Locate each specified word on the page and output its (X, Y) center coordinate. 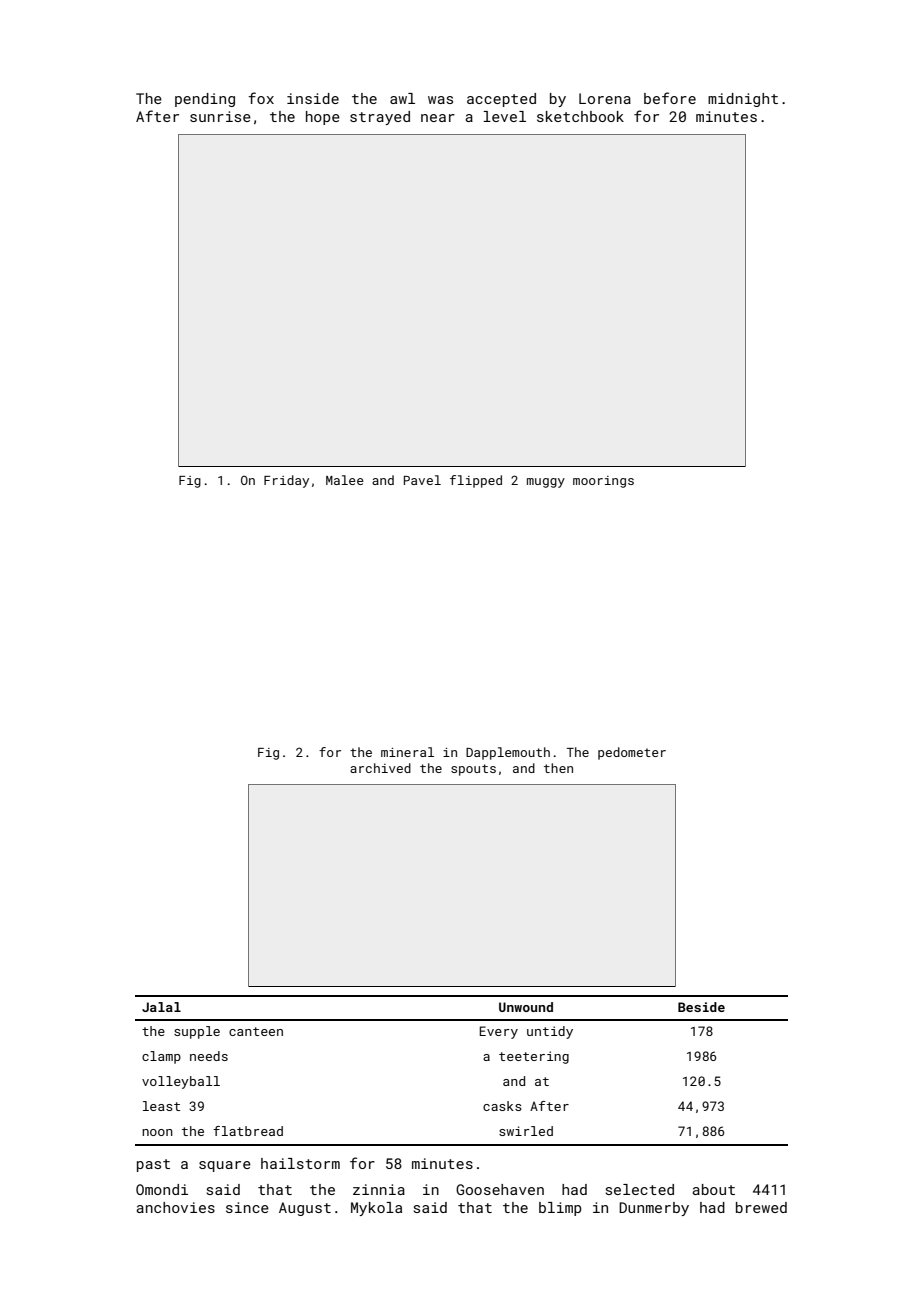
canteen (256, 1031)
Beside (701, 1007)
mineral (407, 752)
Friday (286, 481)
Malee (345, 480)
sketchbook (580, 116)
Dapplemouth (508, 753)
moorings (603, 482)
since (247, 1207)
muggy (546, 483)
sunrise (220, 116)
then (558, 768)
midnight (743, 100)
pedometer (632, 753)
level (504, 116)
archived (380, 768)
